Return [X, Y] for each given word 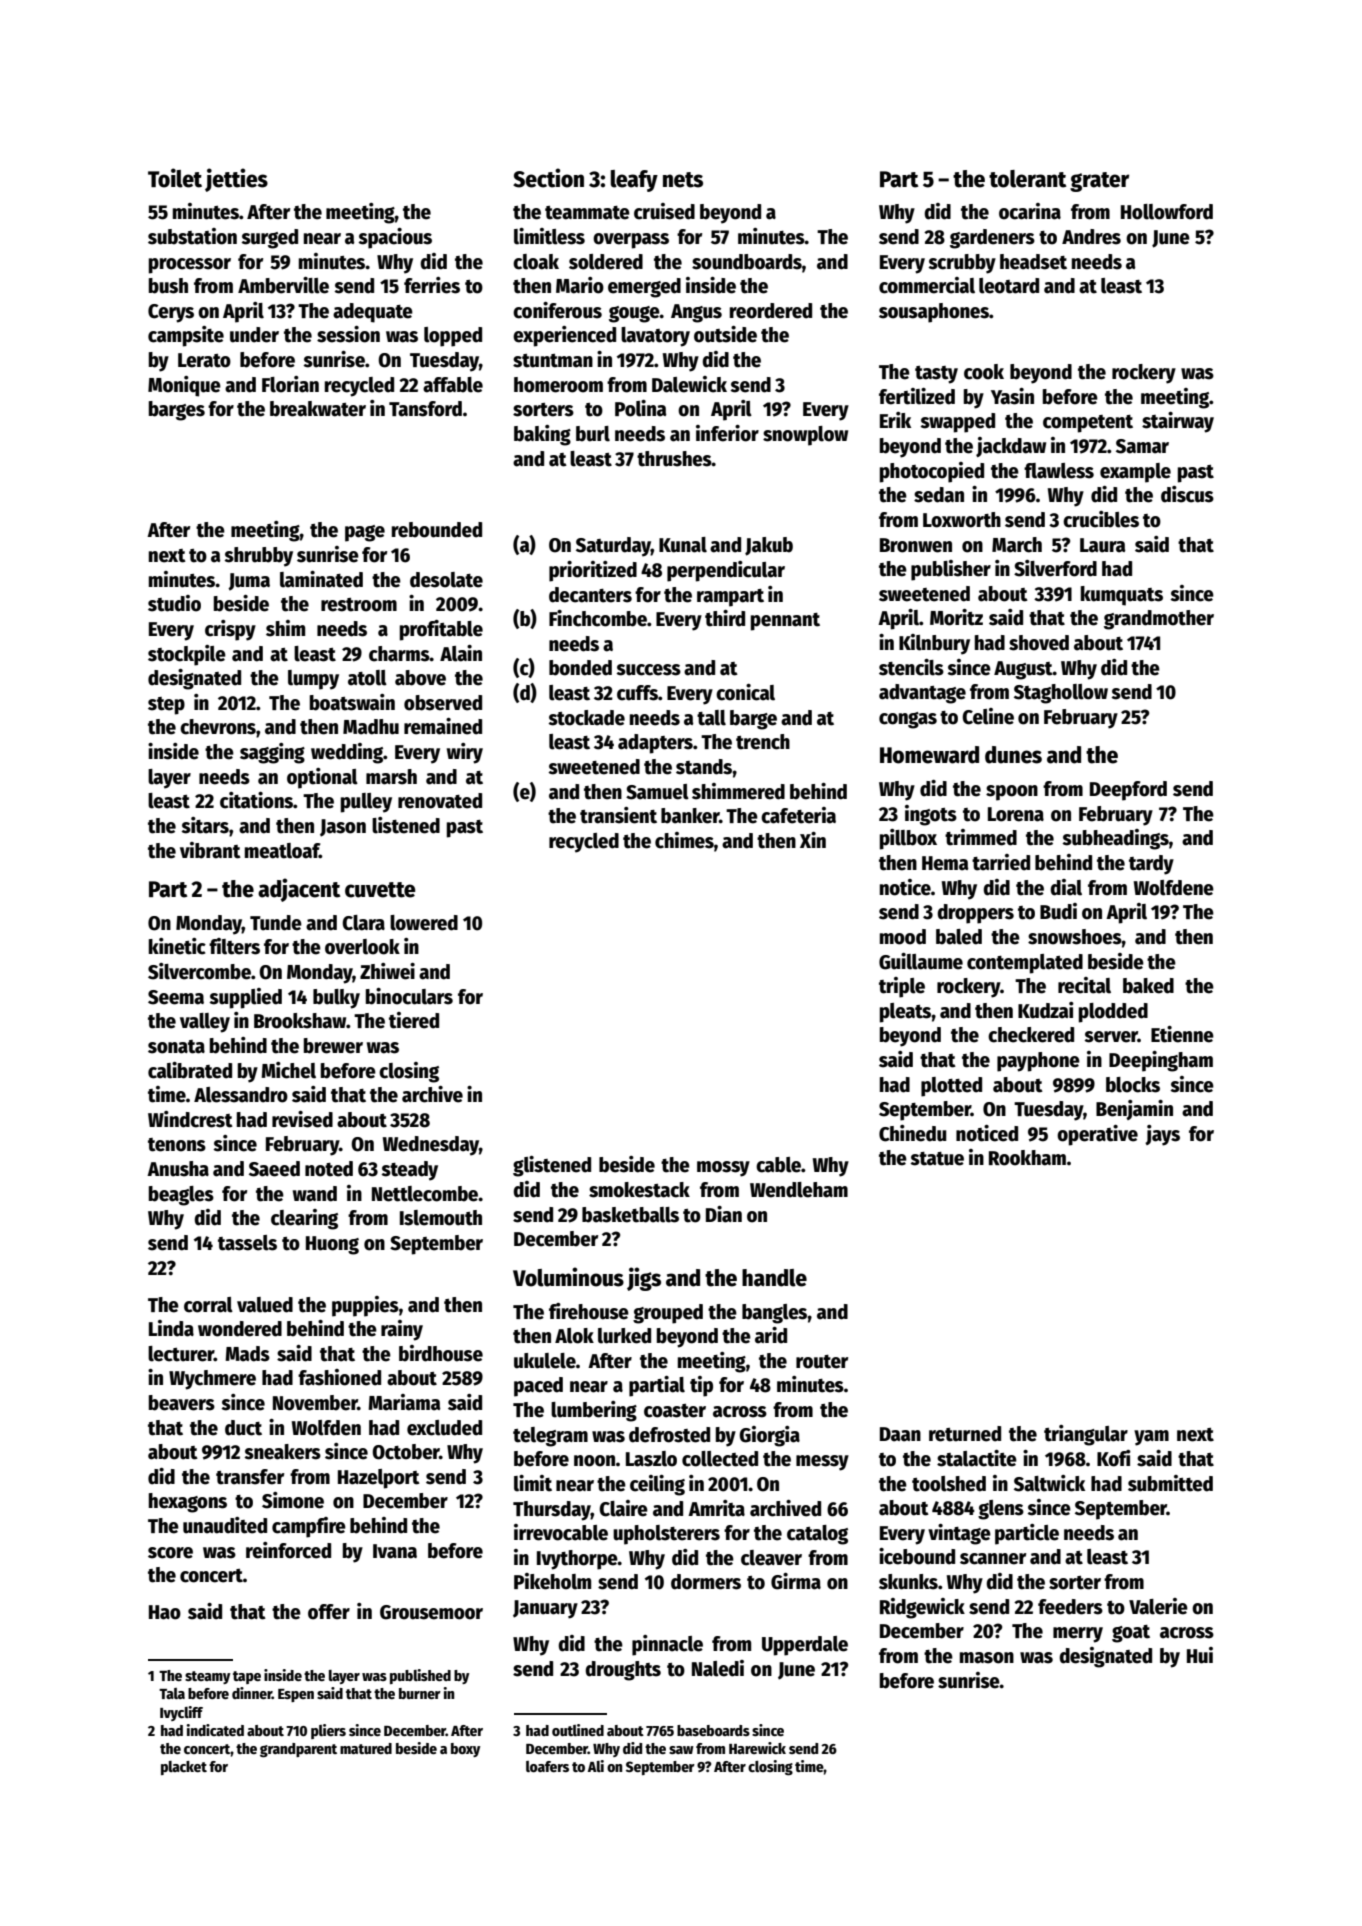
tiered [414, 1020]
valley [205, 1023]
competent [1088, 424]
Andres [1091, 237]
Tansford [425, 409]
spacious [395, 238]
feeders [1070, 1607]
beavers [182, 1403]
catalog [817, 1535]
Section [548, 178]
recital [1084, 985]
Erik [895, 420]
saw [681, 1750]
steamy [207, 1677]
